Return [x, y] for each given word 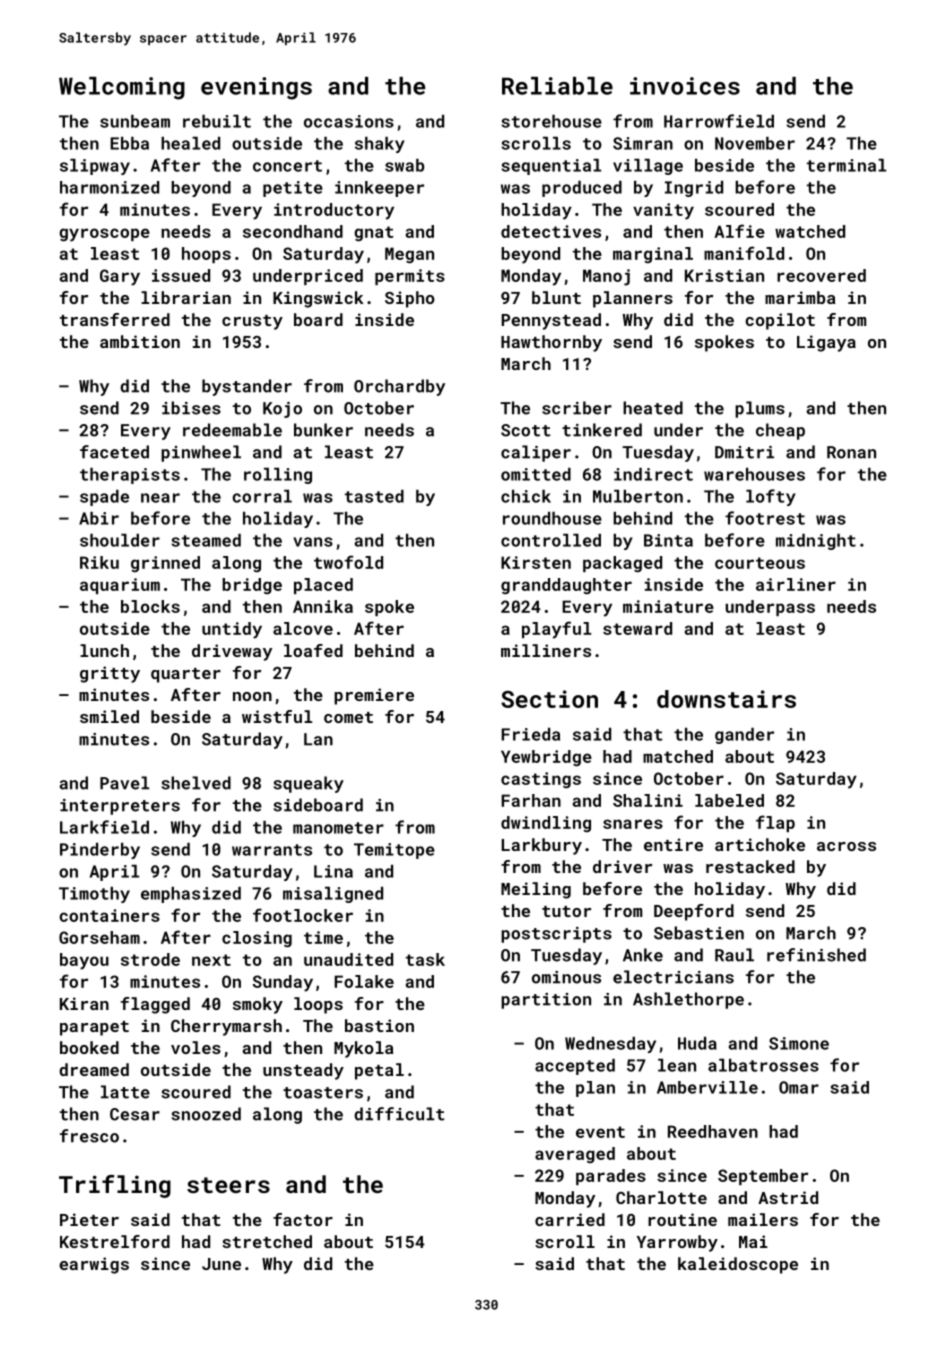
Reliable [557, 86]
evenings [256, 88]
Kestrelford [115, 1241]
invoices [685, 86]
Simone [799, 1043]
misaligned [333, 895]
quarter [186, 675]
